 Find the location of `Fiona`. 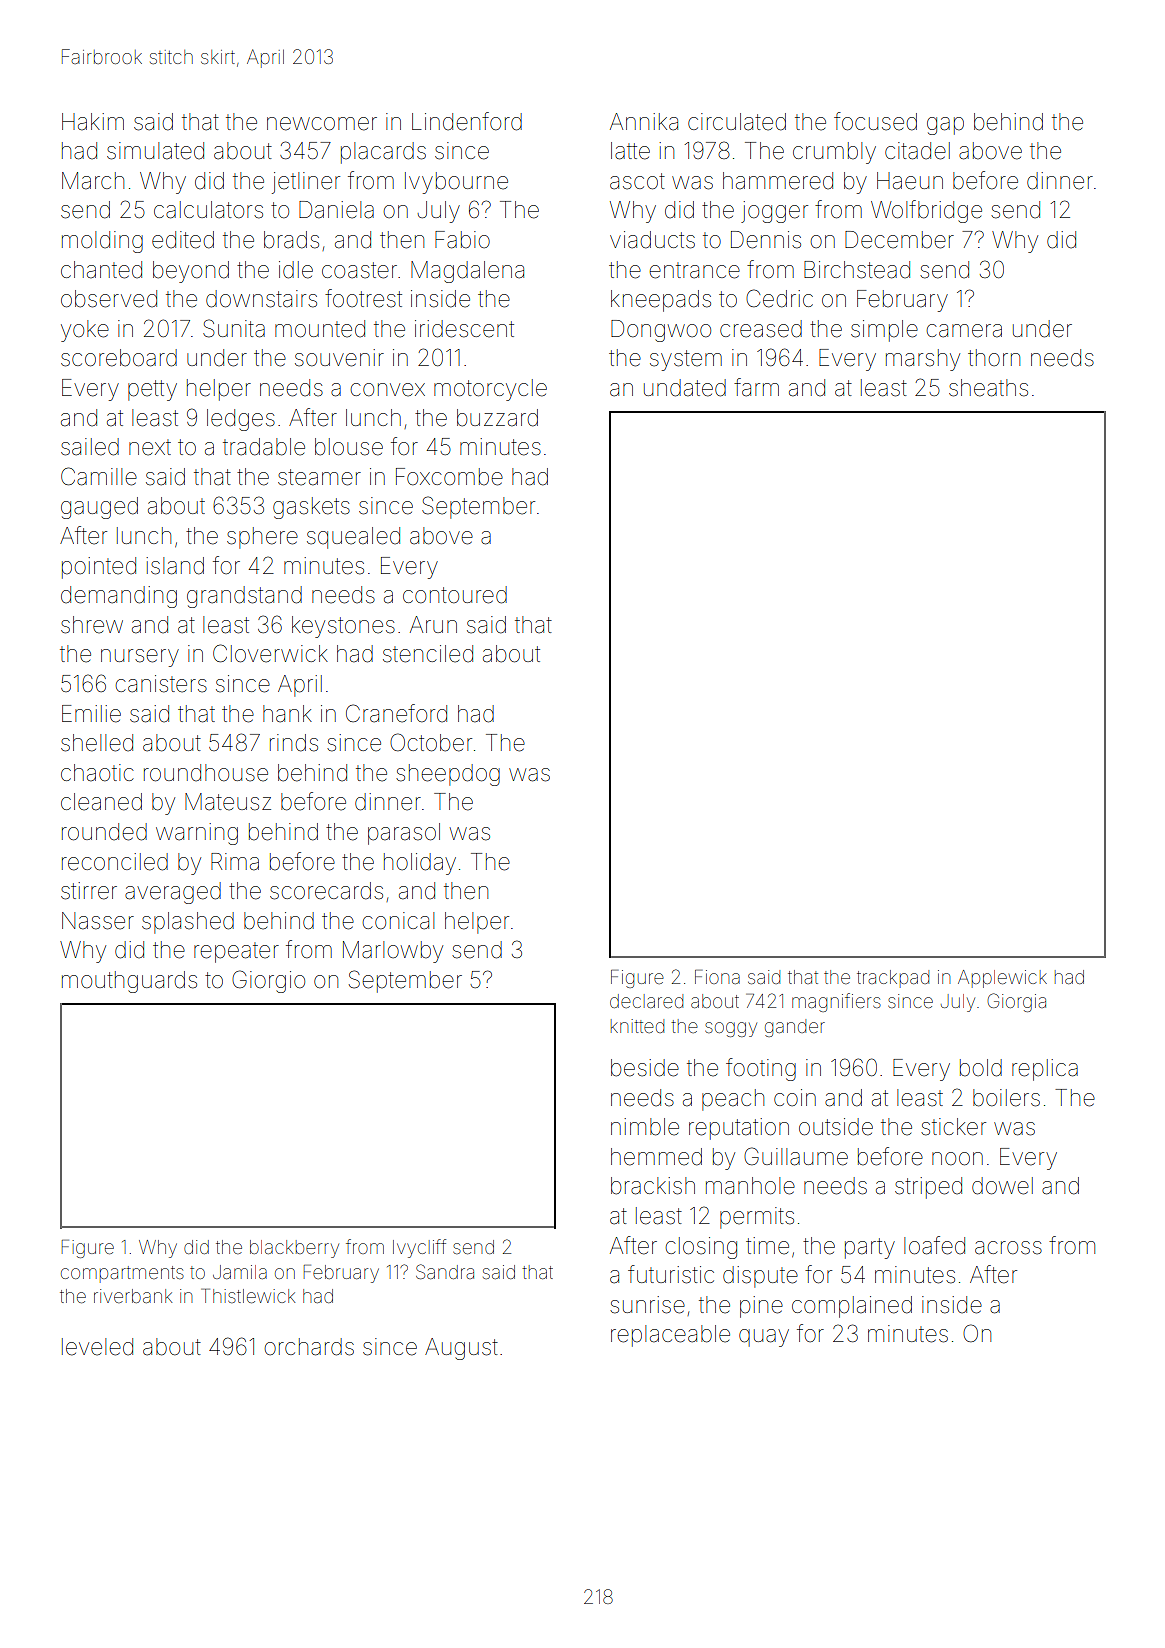

Fiona is located at coordinates (717, 977).
